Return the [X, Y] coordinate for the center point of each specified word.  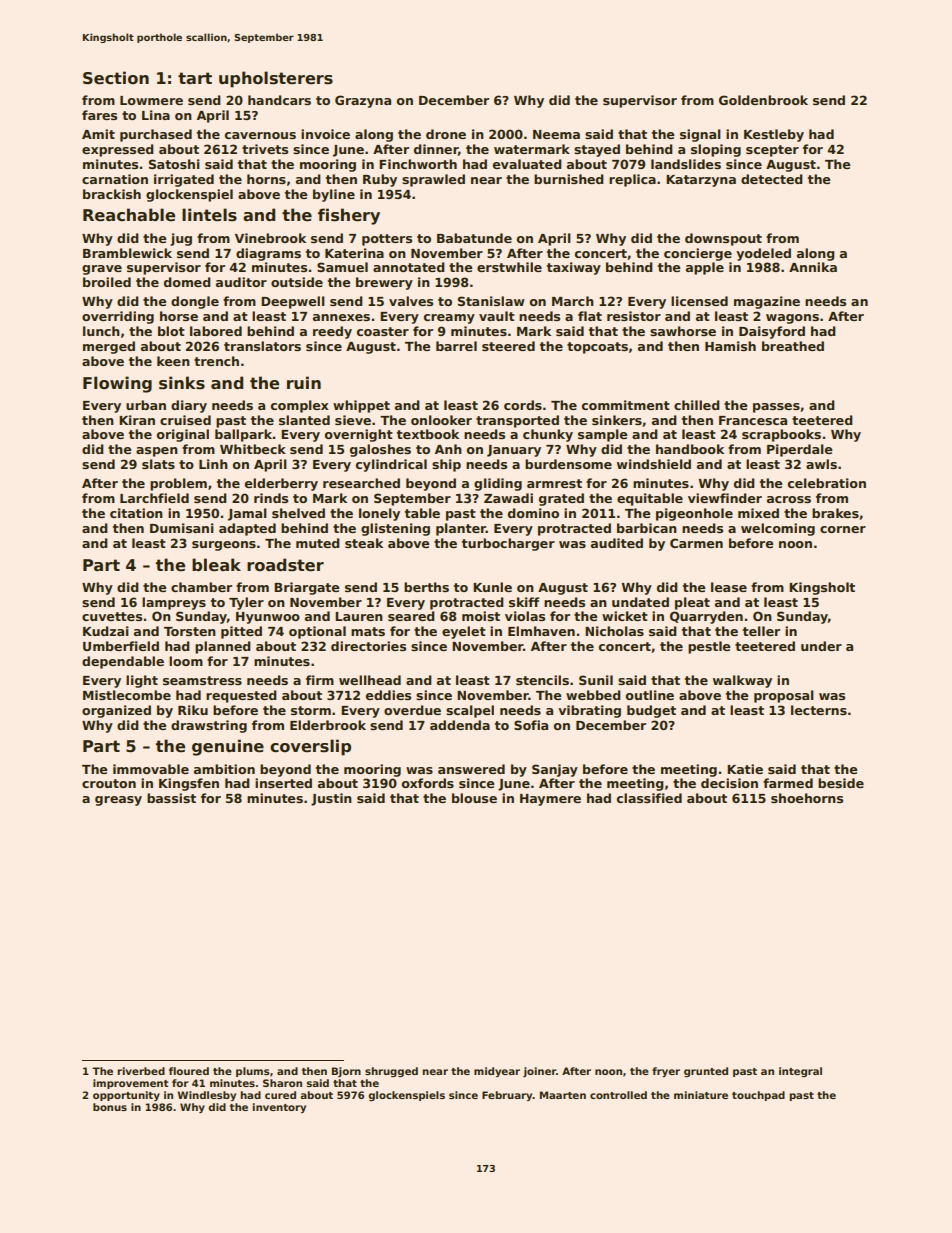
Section [116, 78]
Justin [331, 799]
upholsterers [276, 79]
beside [841, 783]
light [142, 681]
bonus [110, 1107]
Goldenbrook [763, 100]
